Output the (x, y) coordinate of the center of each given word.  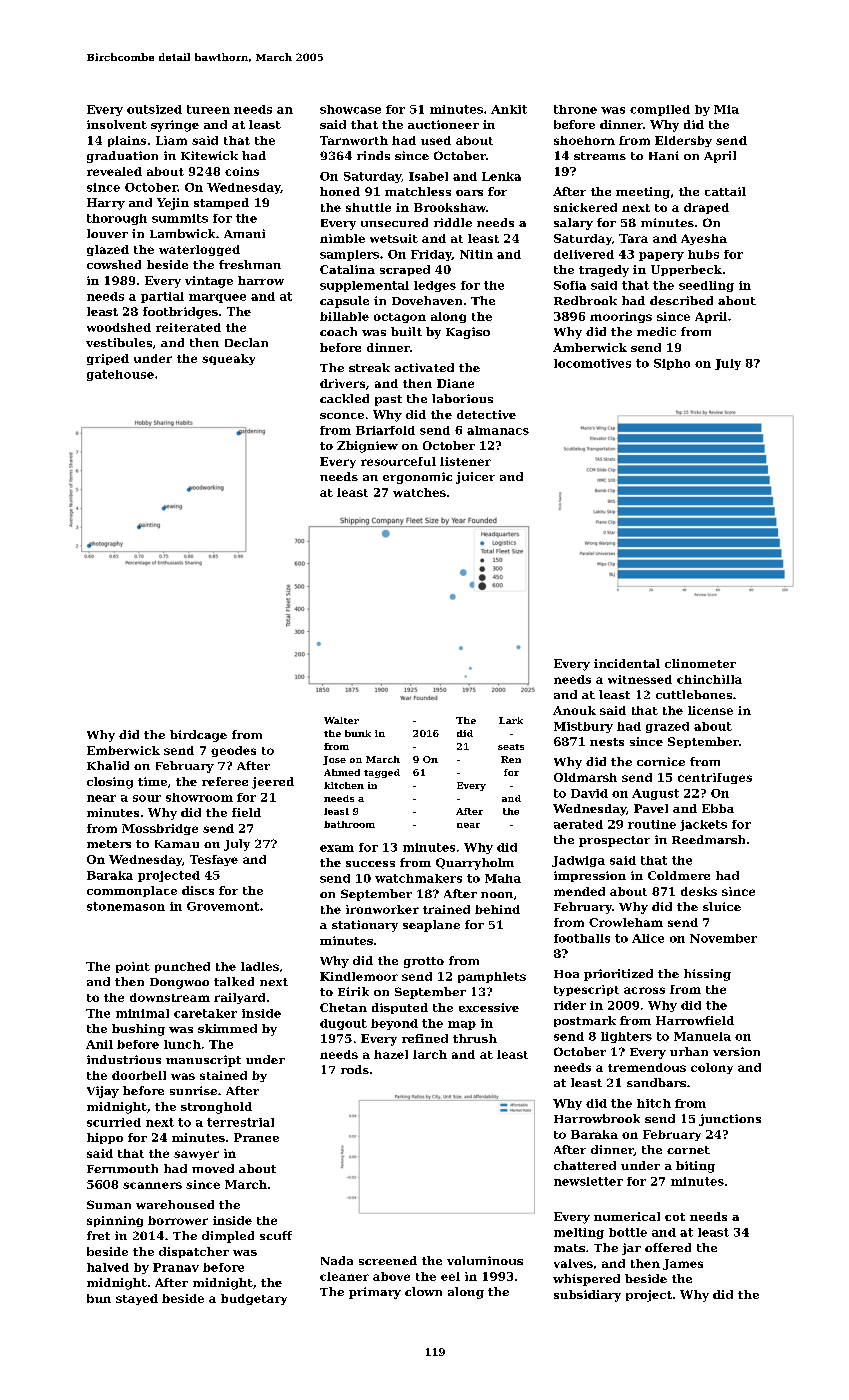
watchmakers (418, 878)
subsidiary (587, 1296)
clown (423, 1291)
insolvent (117, 124)
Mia (726, 109)
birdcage (198, 736)
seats (511, 747)
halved (108, 1267)
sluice (722, 906)
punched (182, 967)
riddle (453, 222)
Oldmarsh (585, 777)
